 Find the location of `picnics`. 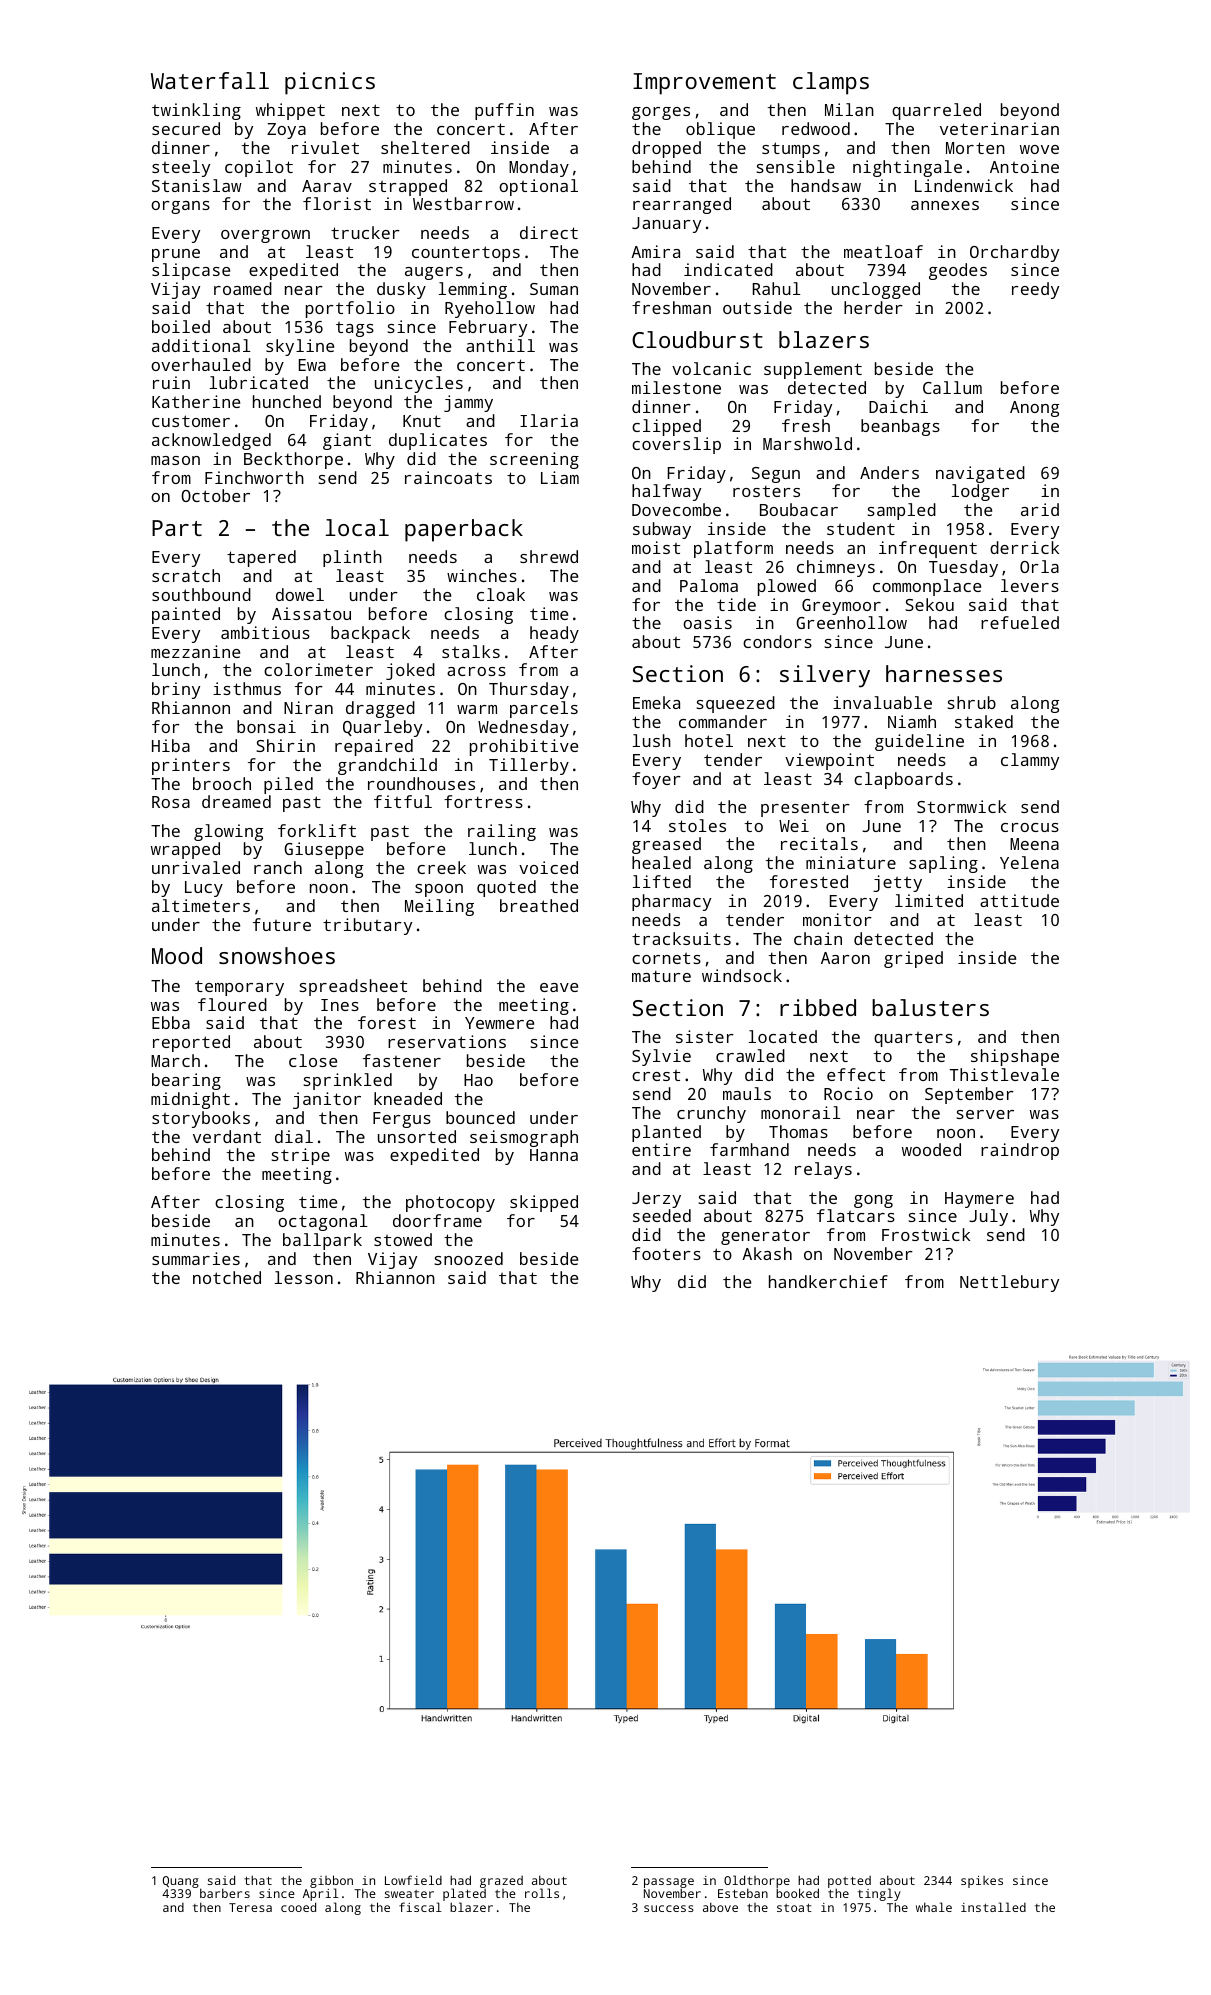

picnics is located at coordinates (330, 83).
